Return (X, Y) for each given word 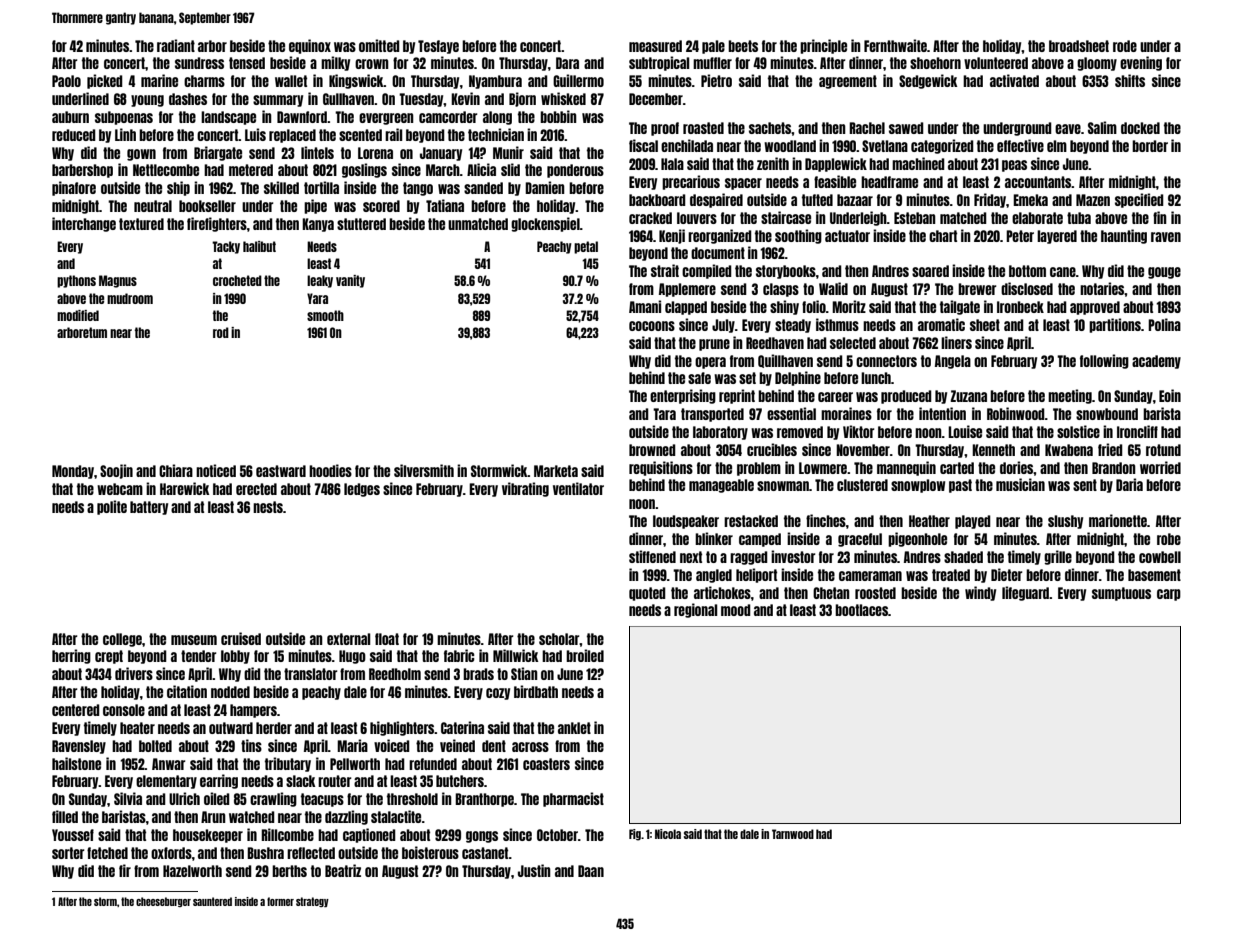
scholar (559, 639)
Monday (73, 472)
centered (76, 710)
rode (1125, 46)
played (973, 522)
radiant (176, 45)
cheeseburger (163, 902)
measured (655, 46)
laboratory (720, 433)
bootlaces (861, 610)
